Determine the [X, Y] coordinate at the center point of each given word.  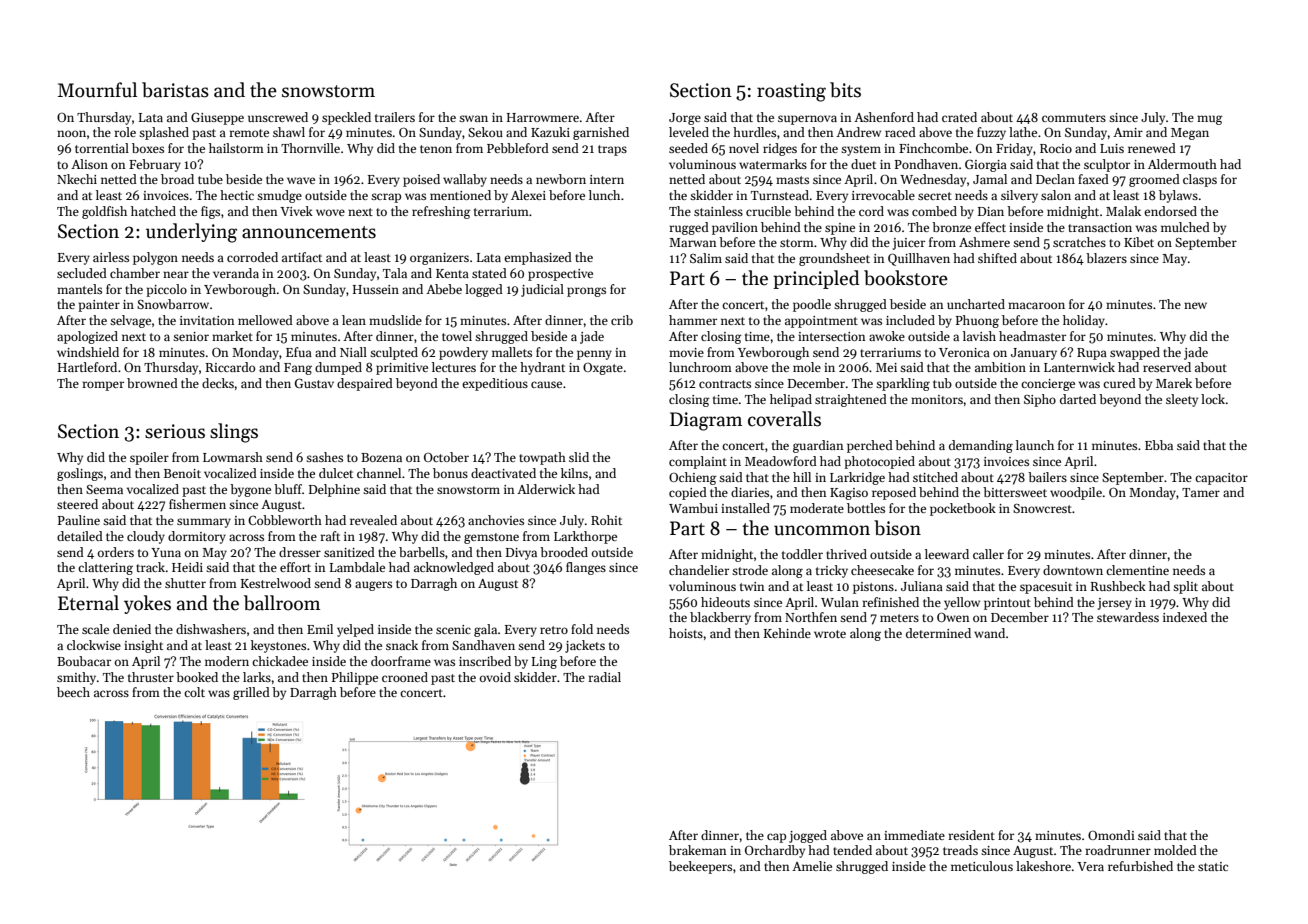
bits [845, 90]
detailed [80, 536]
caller [988, 554]
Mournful [97, 90]
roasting [791, 92]
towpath [542, 458]
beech [73, 692]
